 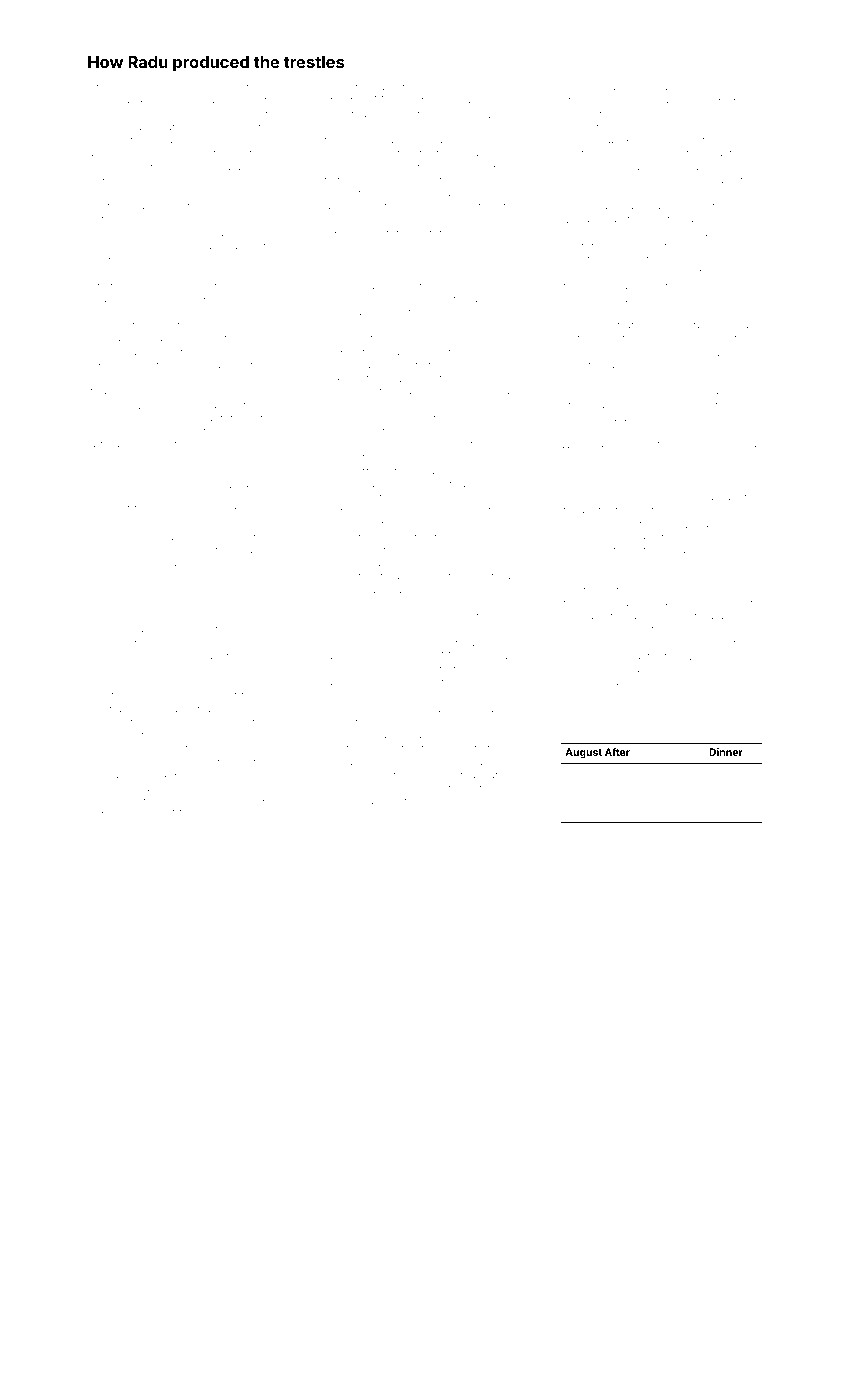 I want to click on diploma, so click(x=736, y=273).
